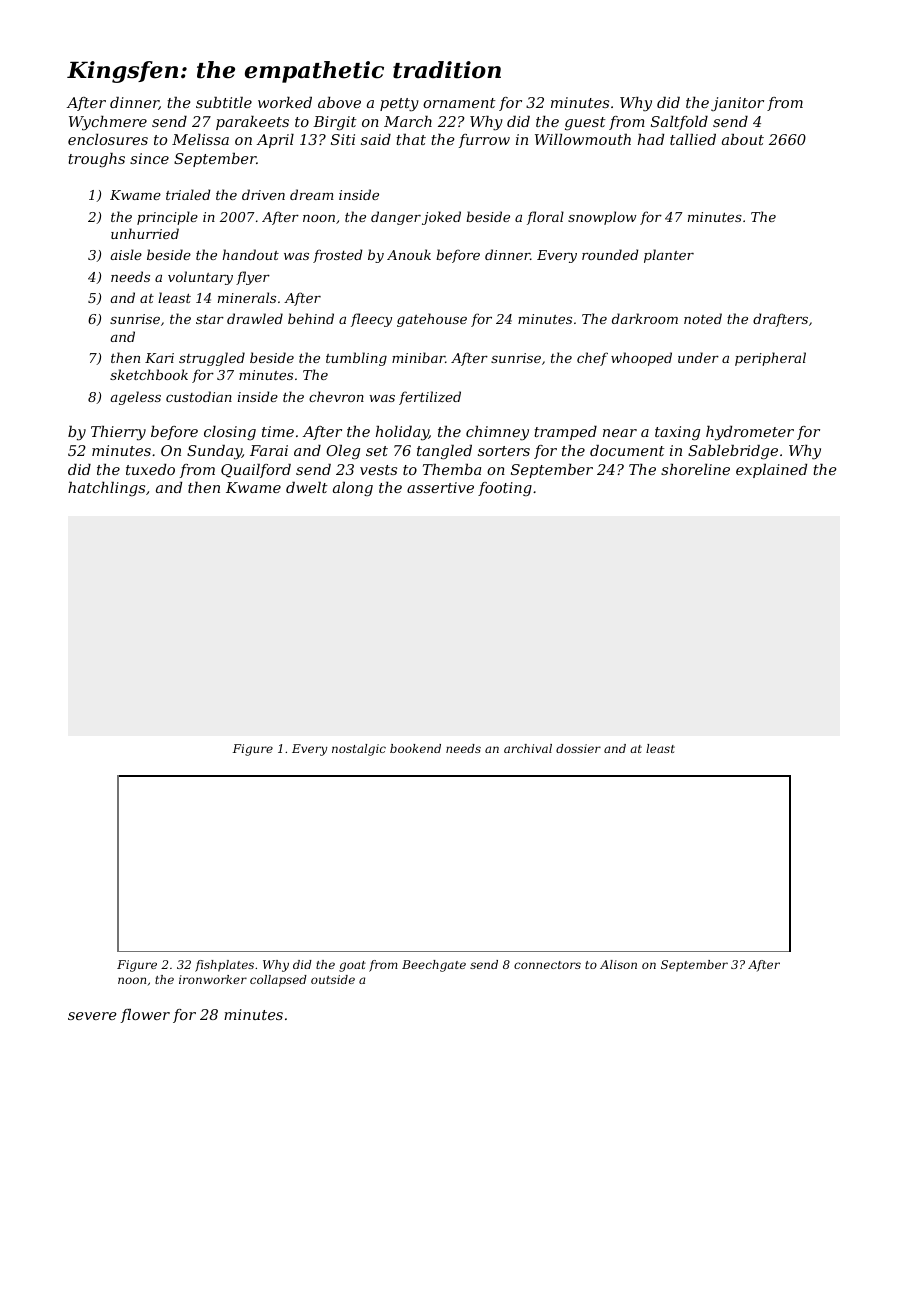  Describe the element at coordinates (743, 139) in the document. I see `about` at that location.
